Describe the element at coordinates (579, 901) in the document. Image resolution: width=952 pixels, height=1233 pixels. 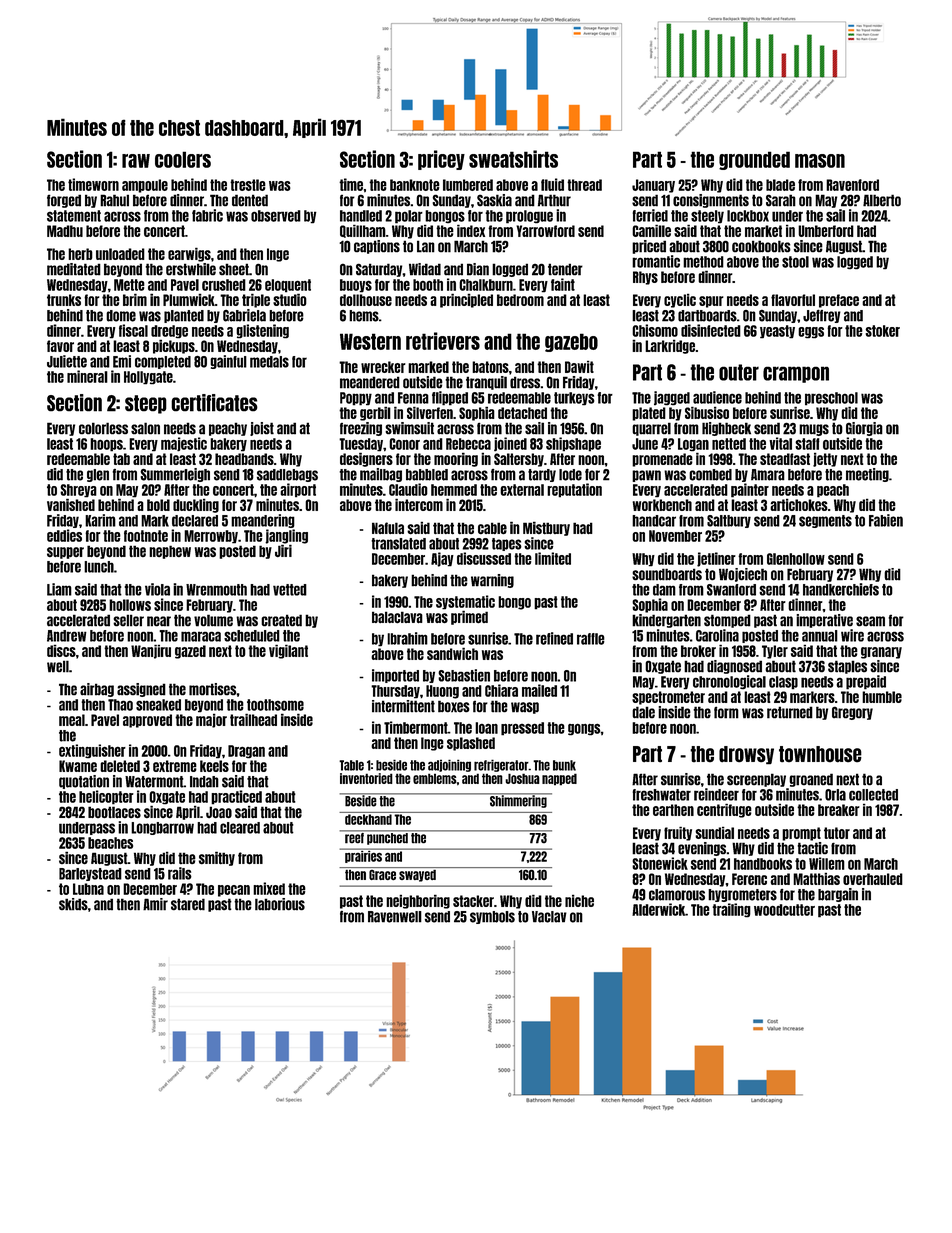
I see `niche` at that location.
